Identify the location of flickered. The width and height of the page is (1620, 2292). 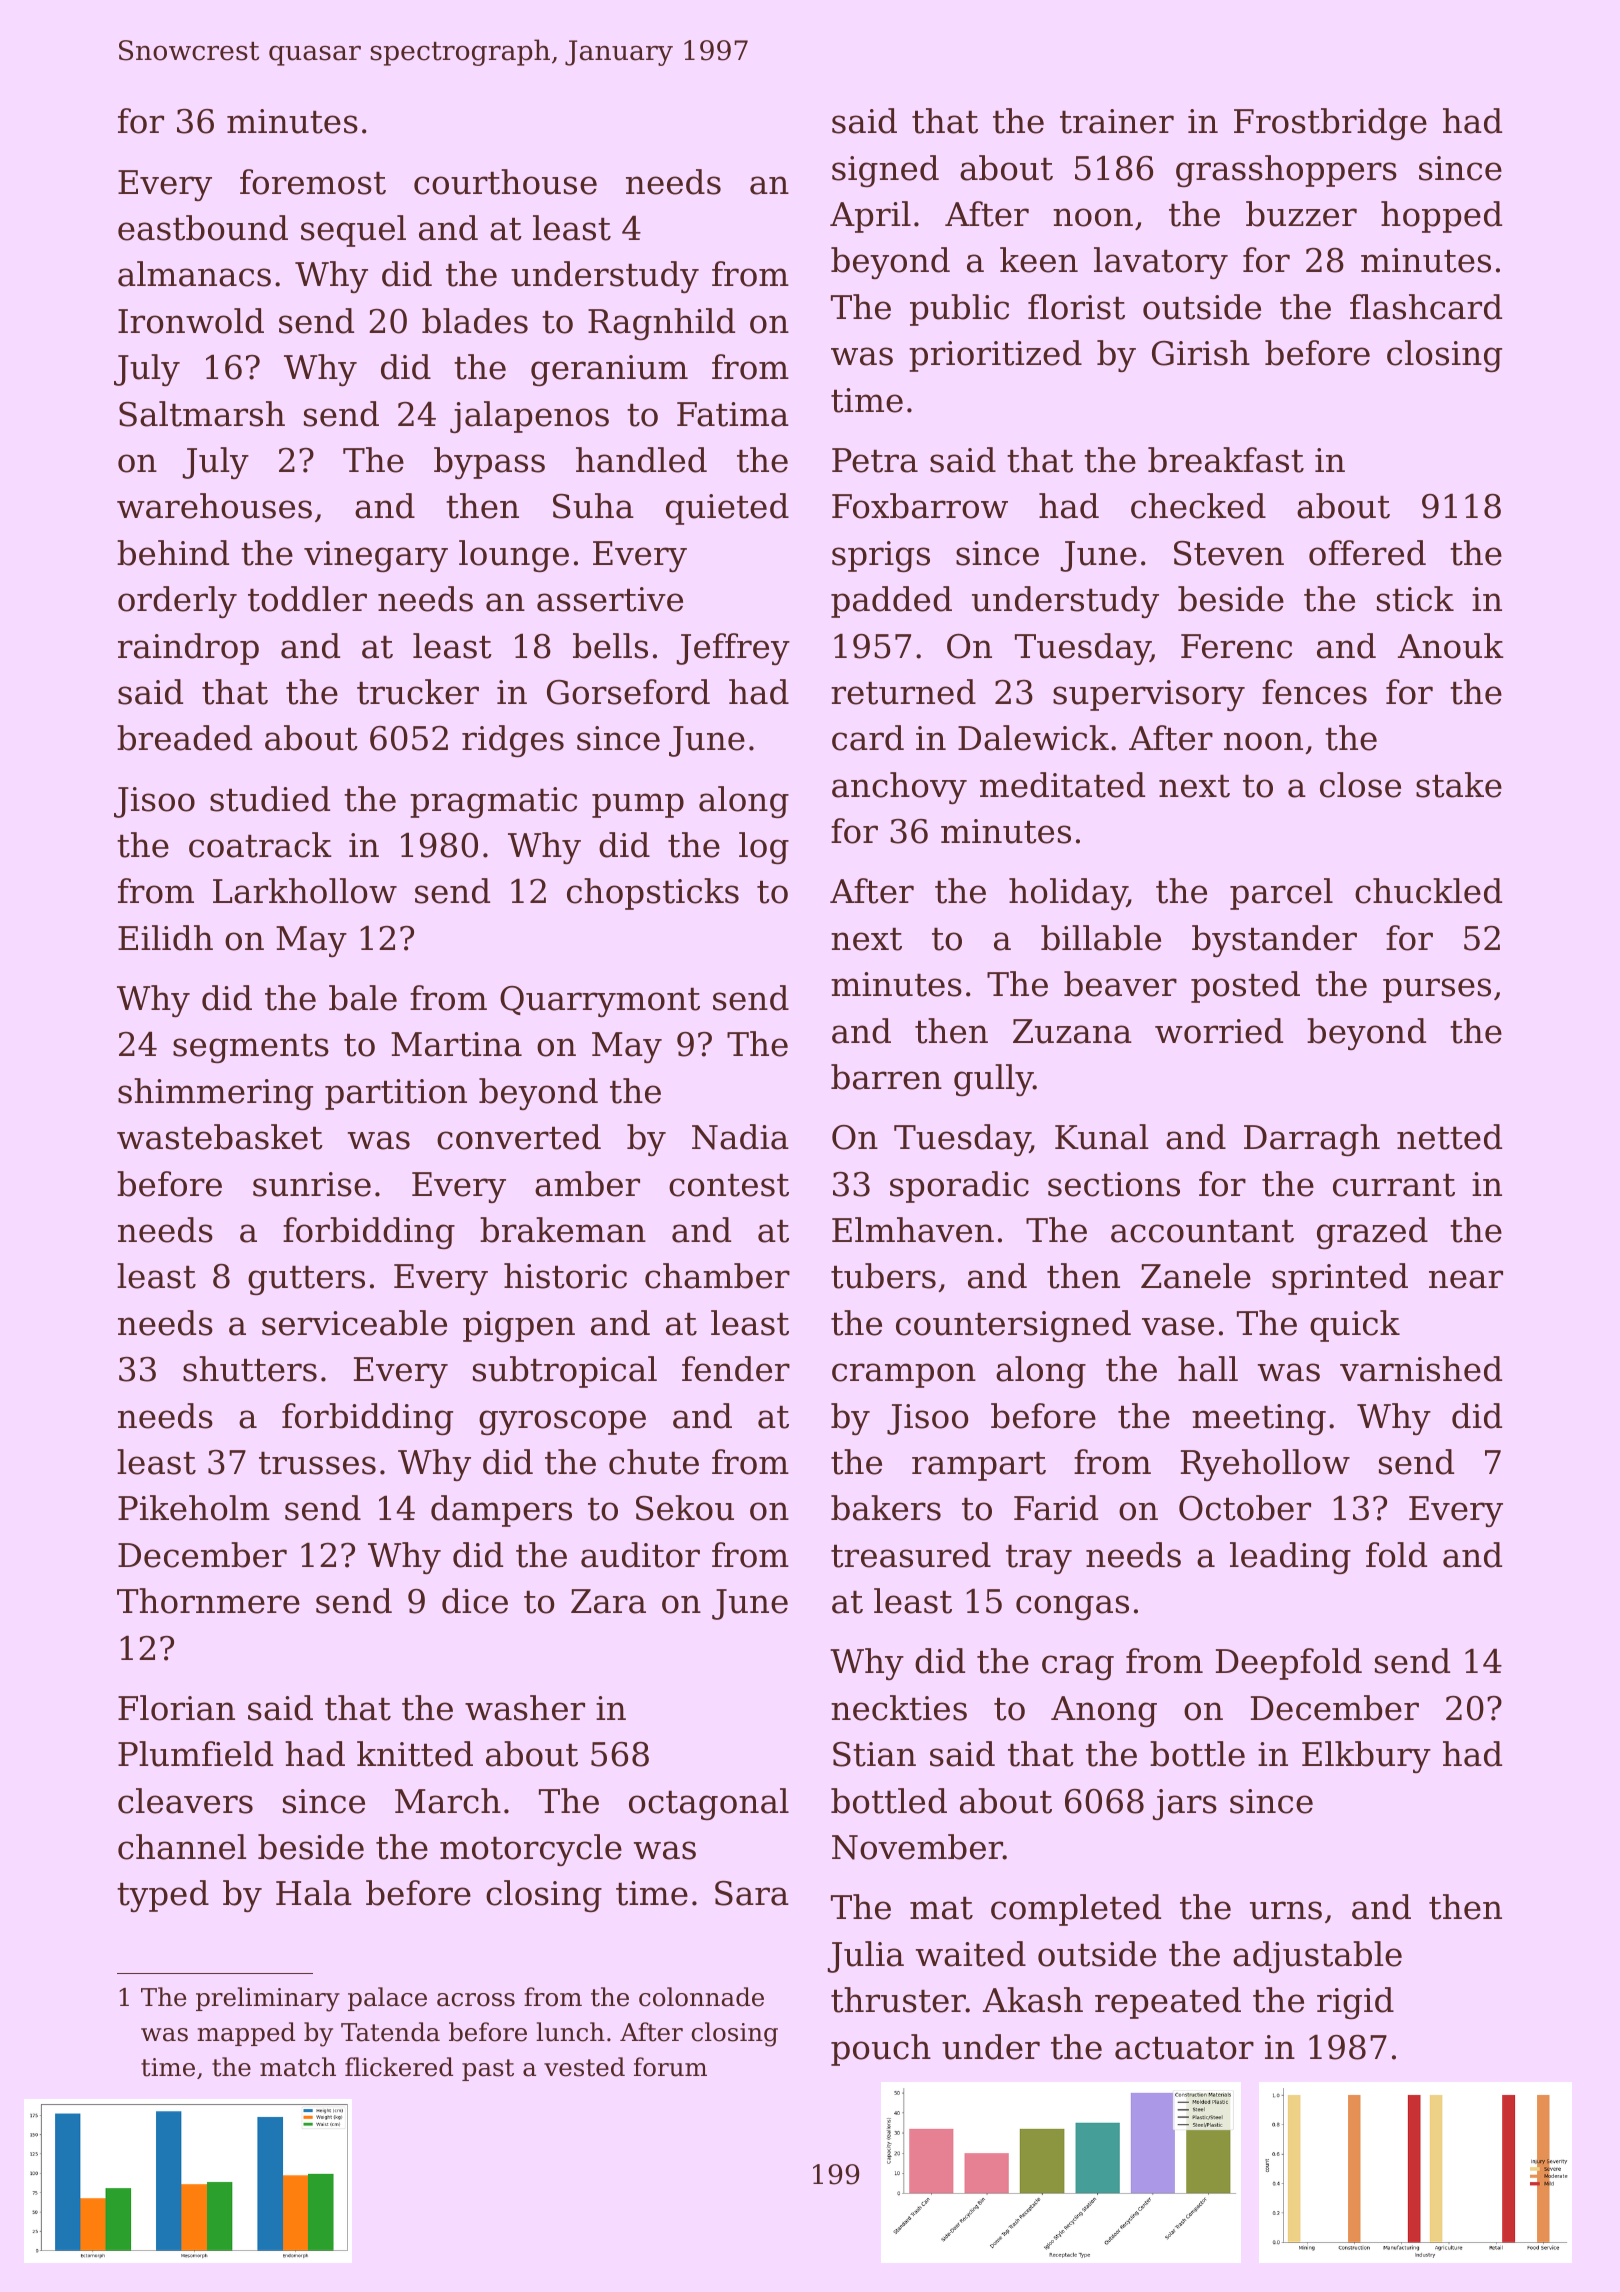
(399, 2067).
